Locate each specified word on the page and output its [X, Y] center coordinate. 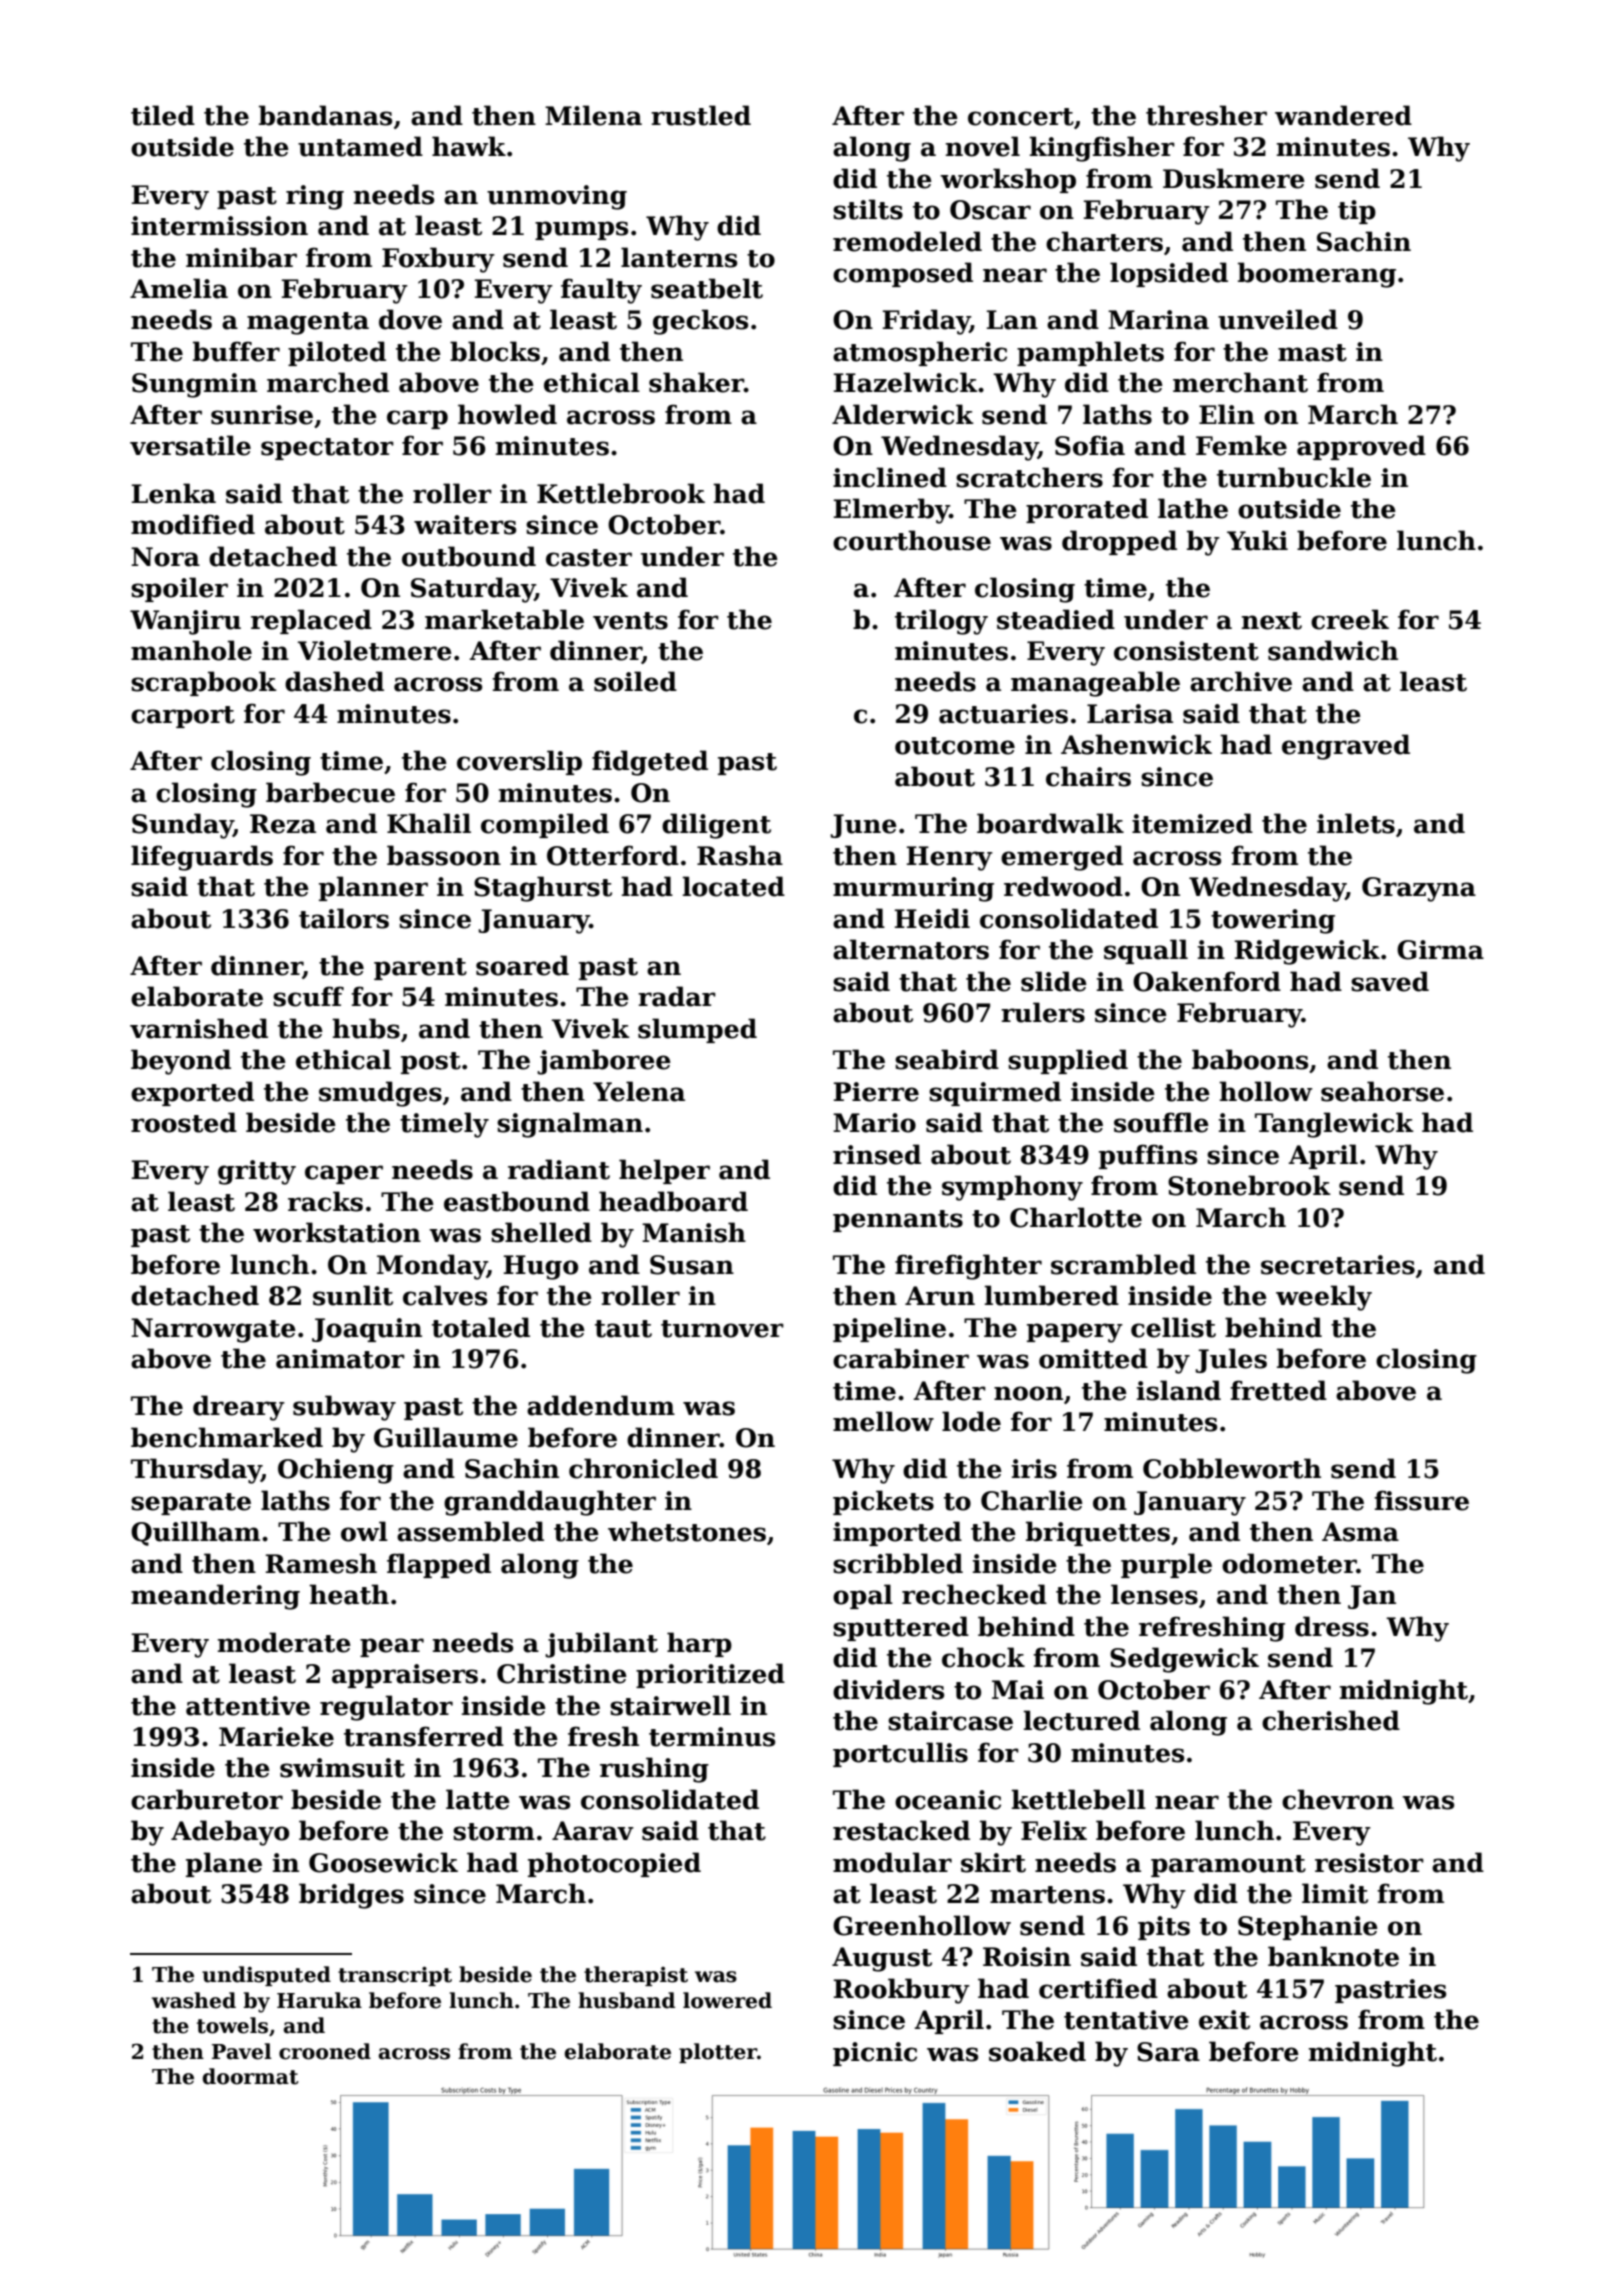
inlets [1356, 823]
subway [344, 1408]
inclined [890, 477]
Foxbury [438, 260]
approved [1361, 447]
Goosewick [383, 1862]
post [431, 1063]
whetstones [687, 1531]
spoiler [179, 589]
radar [677, 996]
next [1272, 621]
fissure [1421, 1500]
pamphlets [1090, 353]
